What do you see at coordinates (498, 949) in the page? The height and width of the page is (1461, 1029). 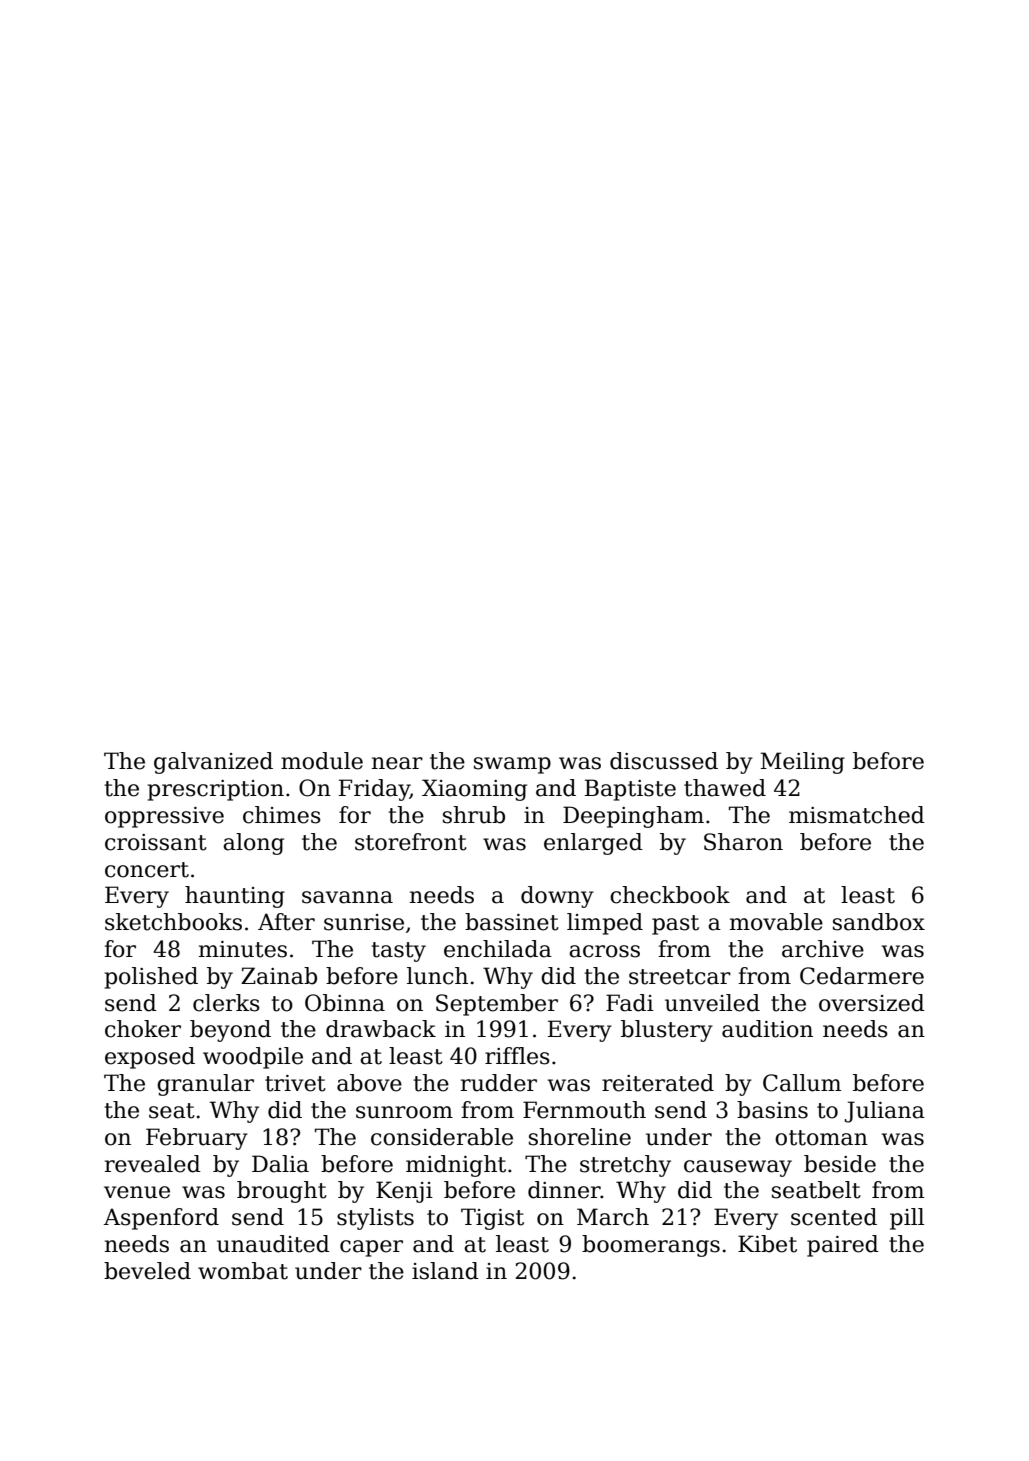 I see `enchilada` at bounding box center [498, 949].
